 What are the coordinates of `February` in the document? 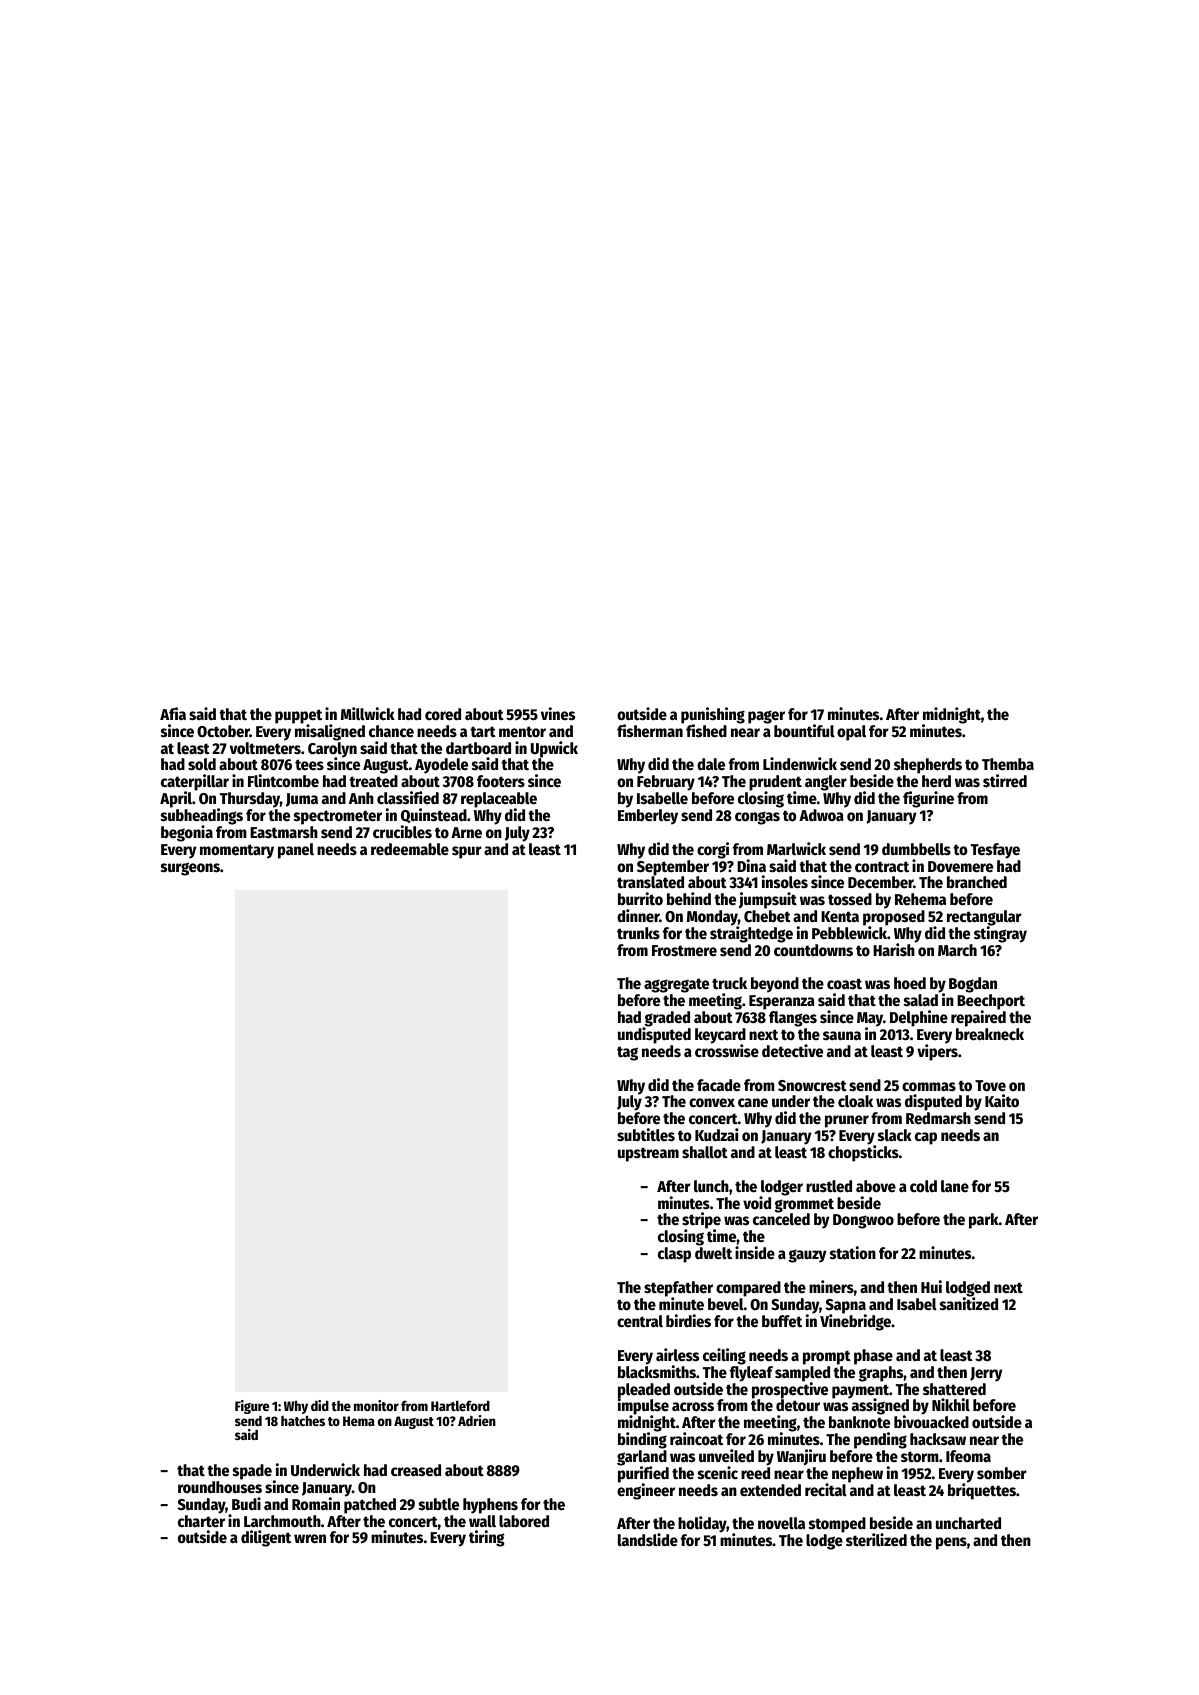 It's located at (666, 783).
